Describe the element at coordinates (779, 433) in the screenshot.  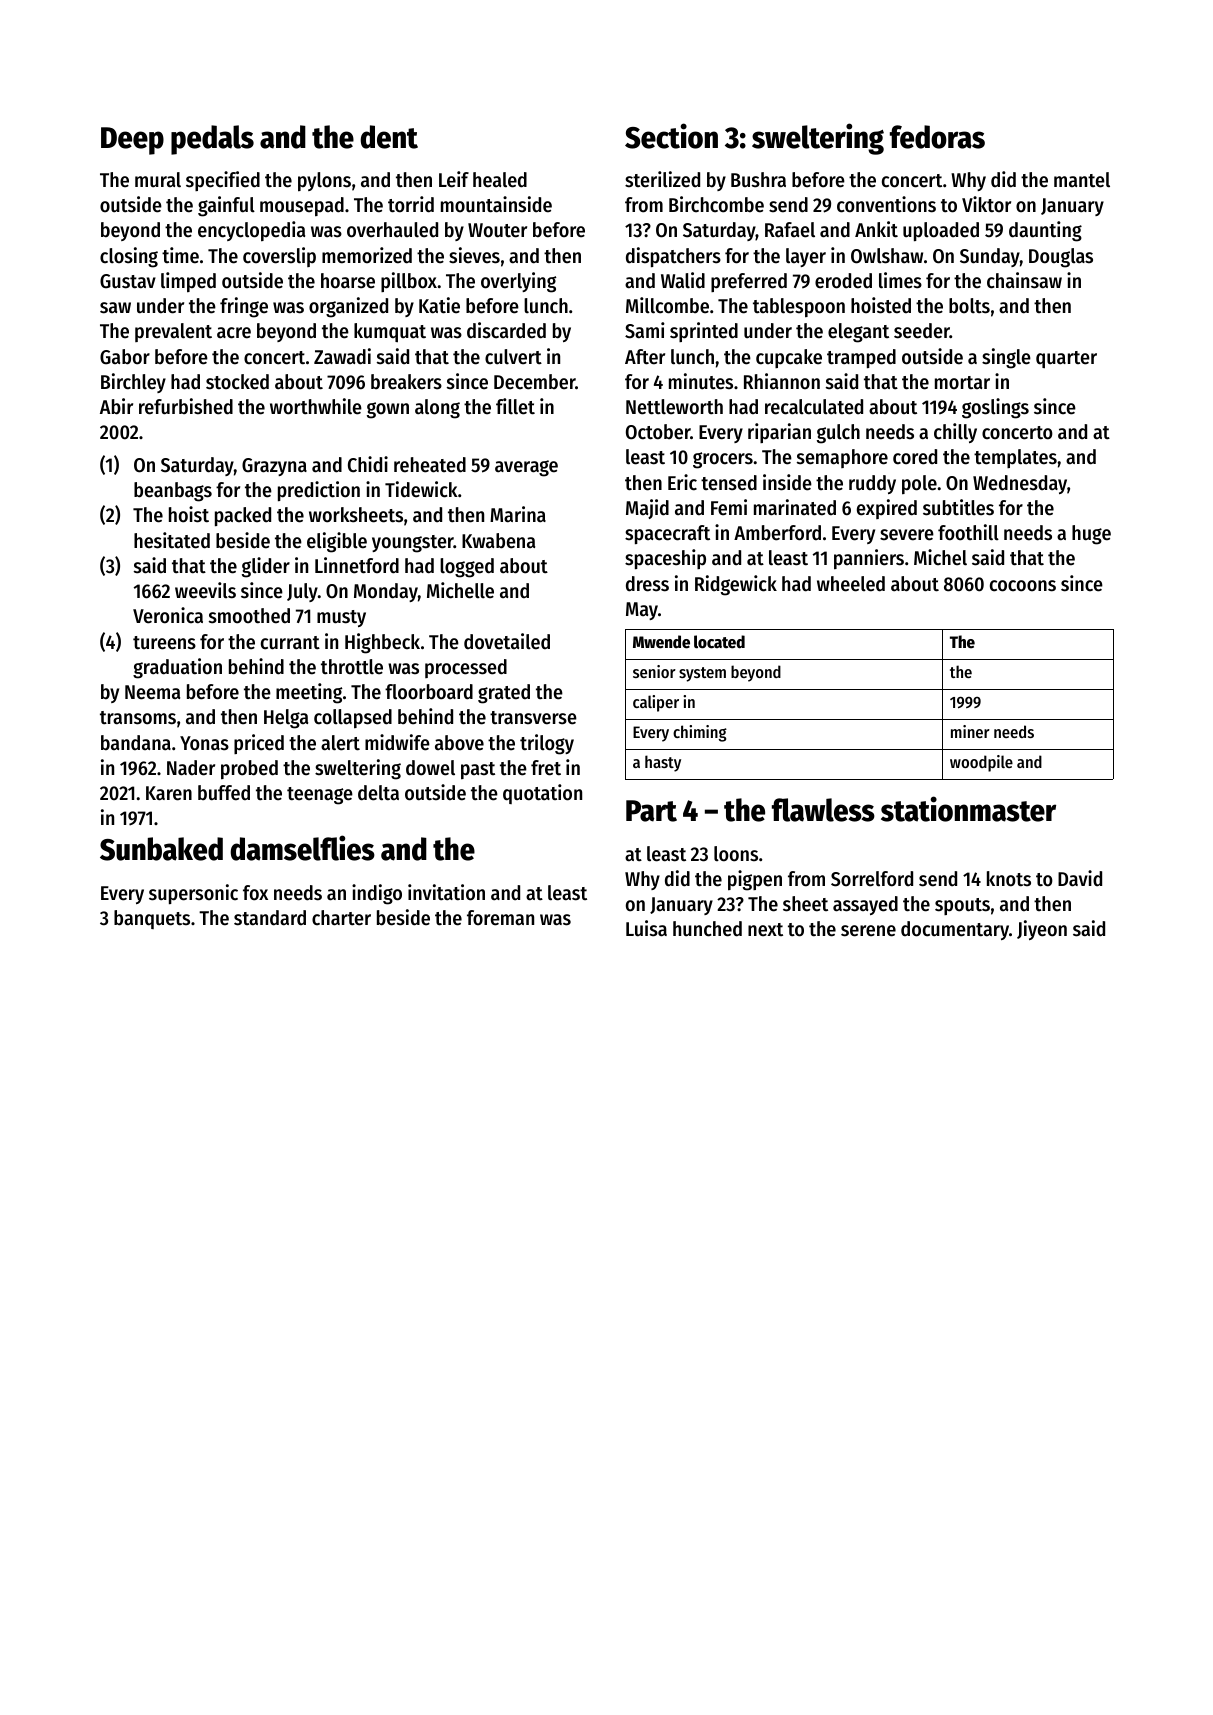
I see `riparian` at that location.
